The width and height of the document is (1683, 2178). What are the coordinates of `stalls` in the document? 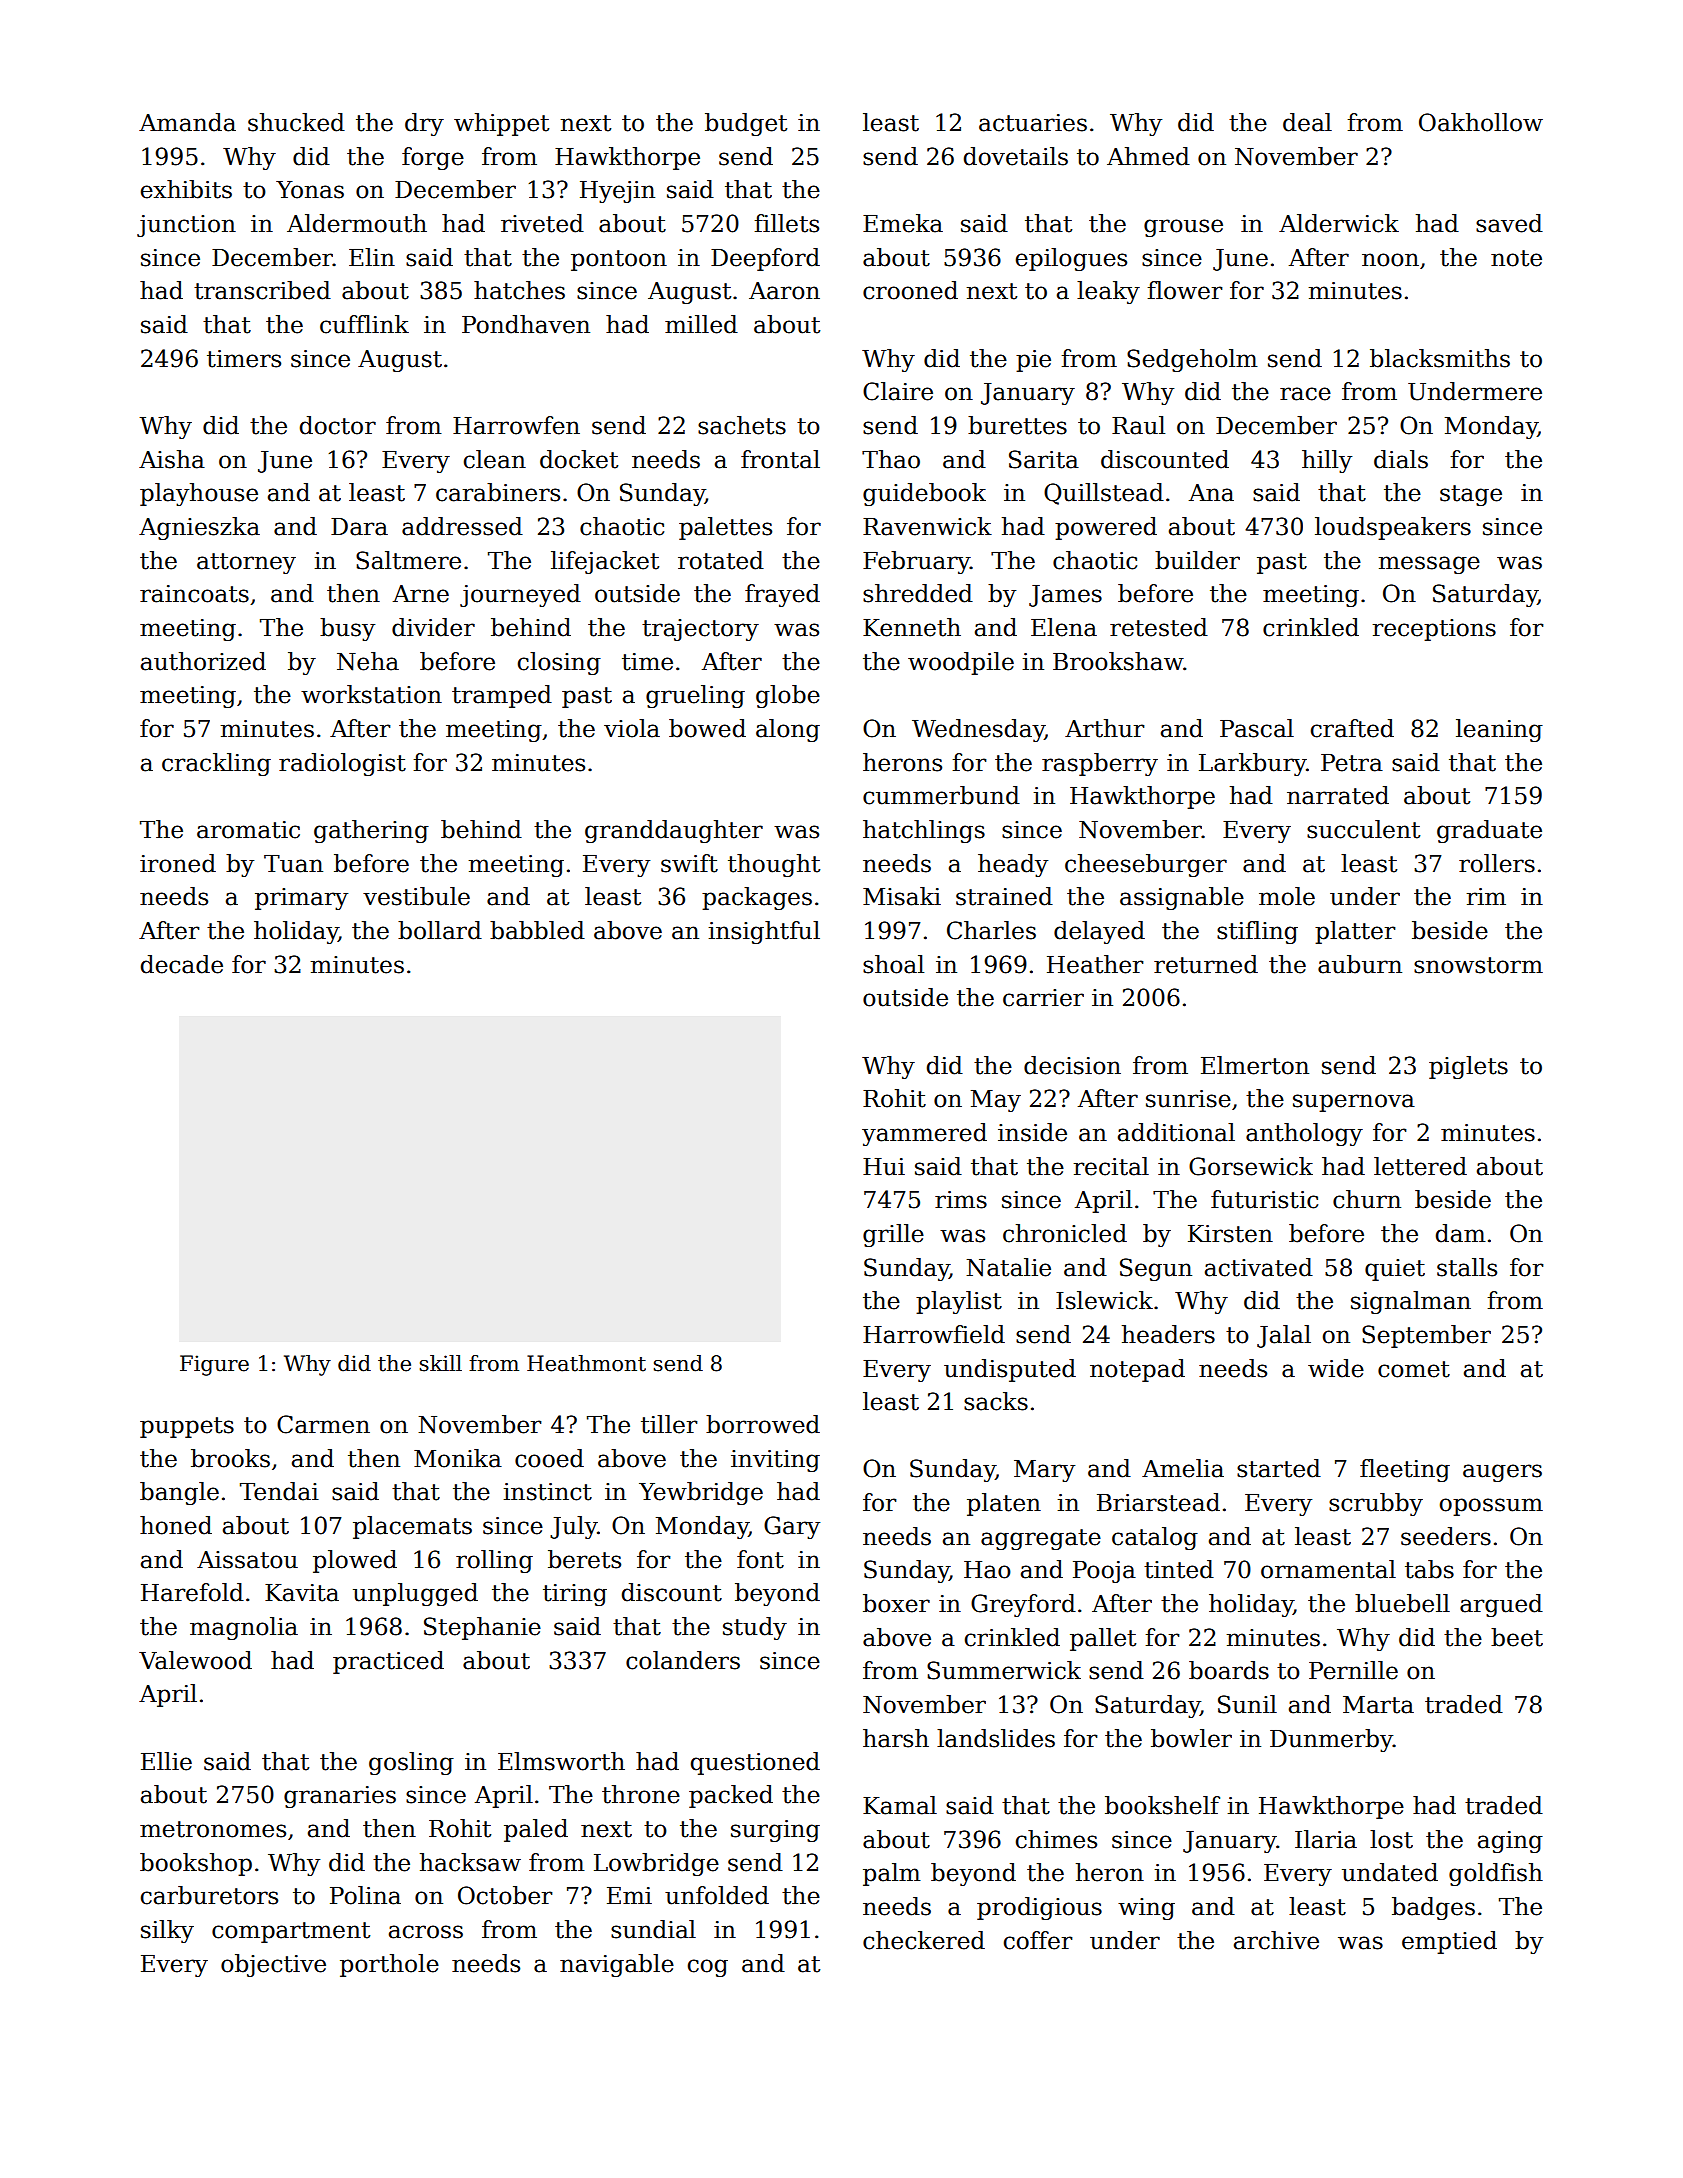 It's located at (1467, 1267).
